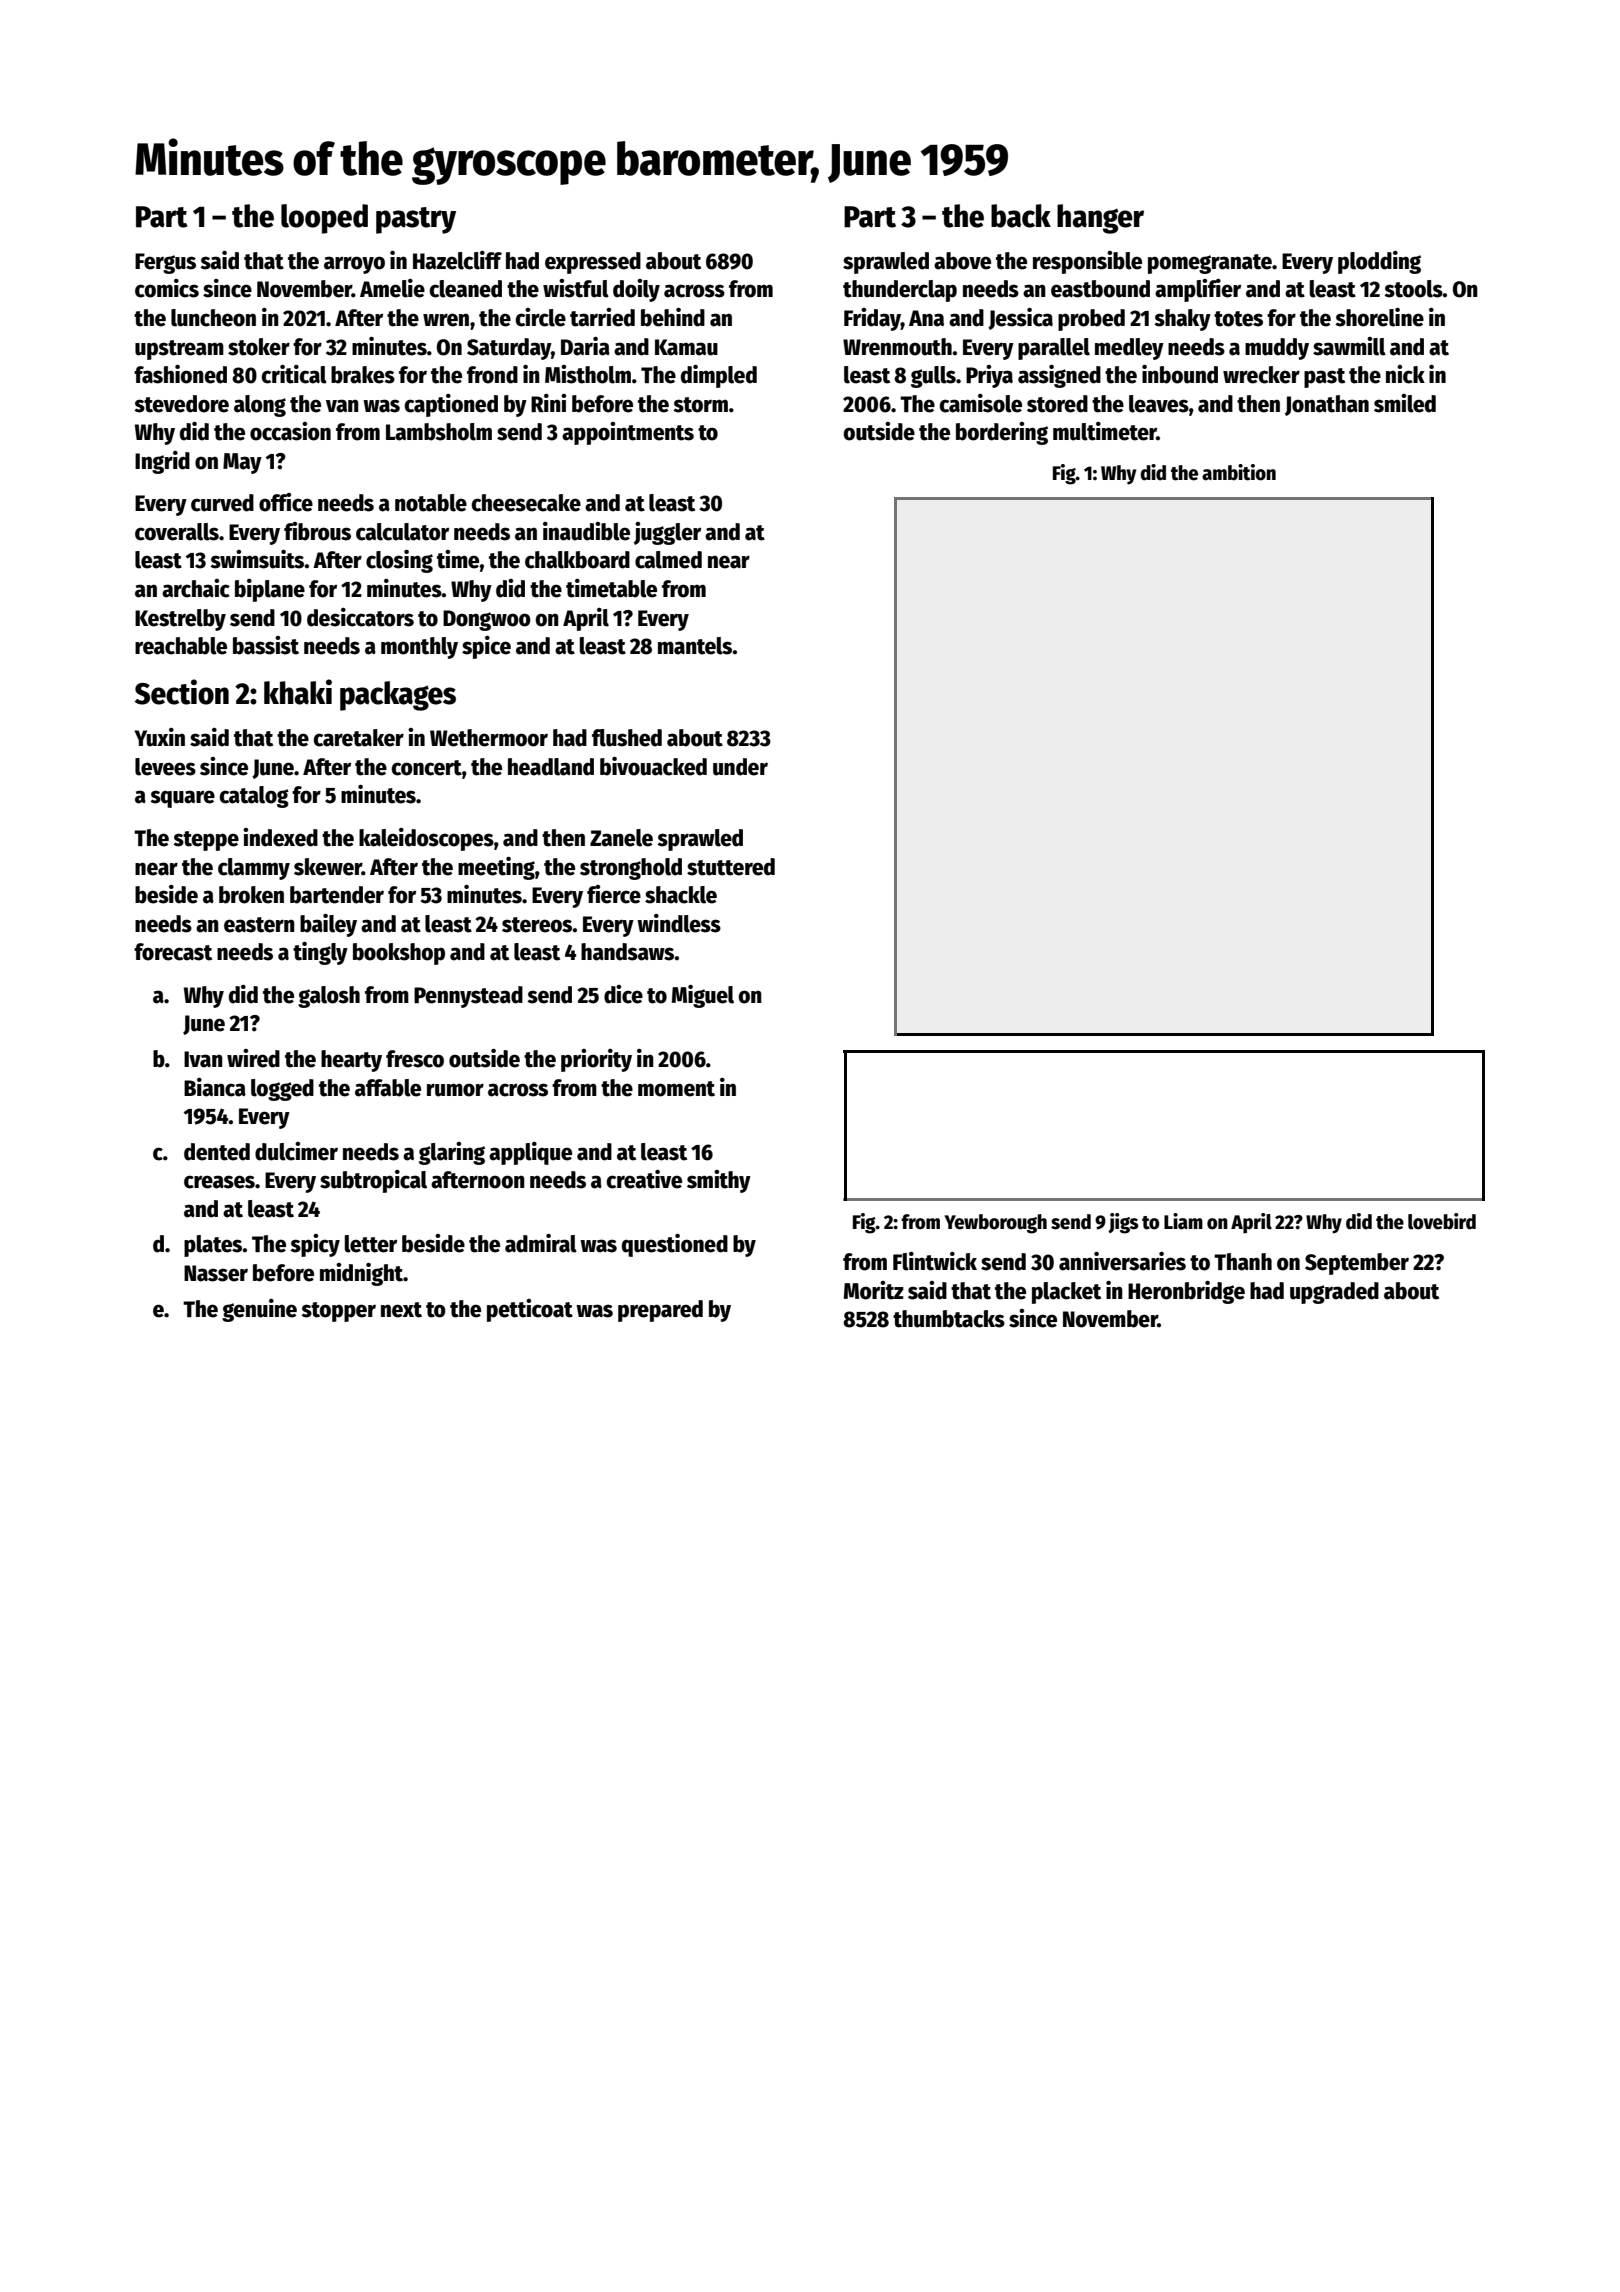  What do you see at coordinates (1239, 472) in the page?
I see `ambition` at bounding box center [1239, 472].
